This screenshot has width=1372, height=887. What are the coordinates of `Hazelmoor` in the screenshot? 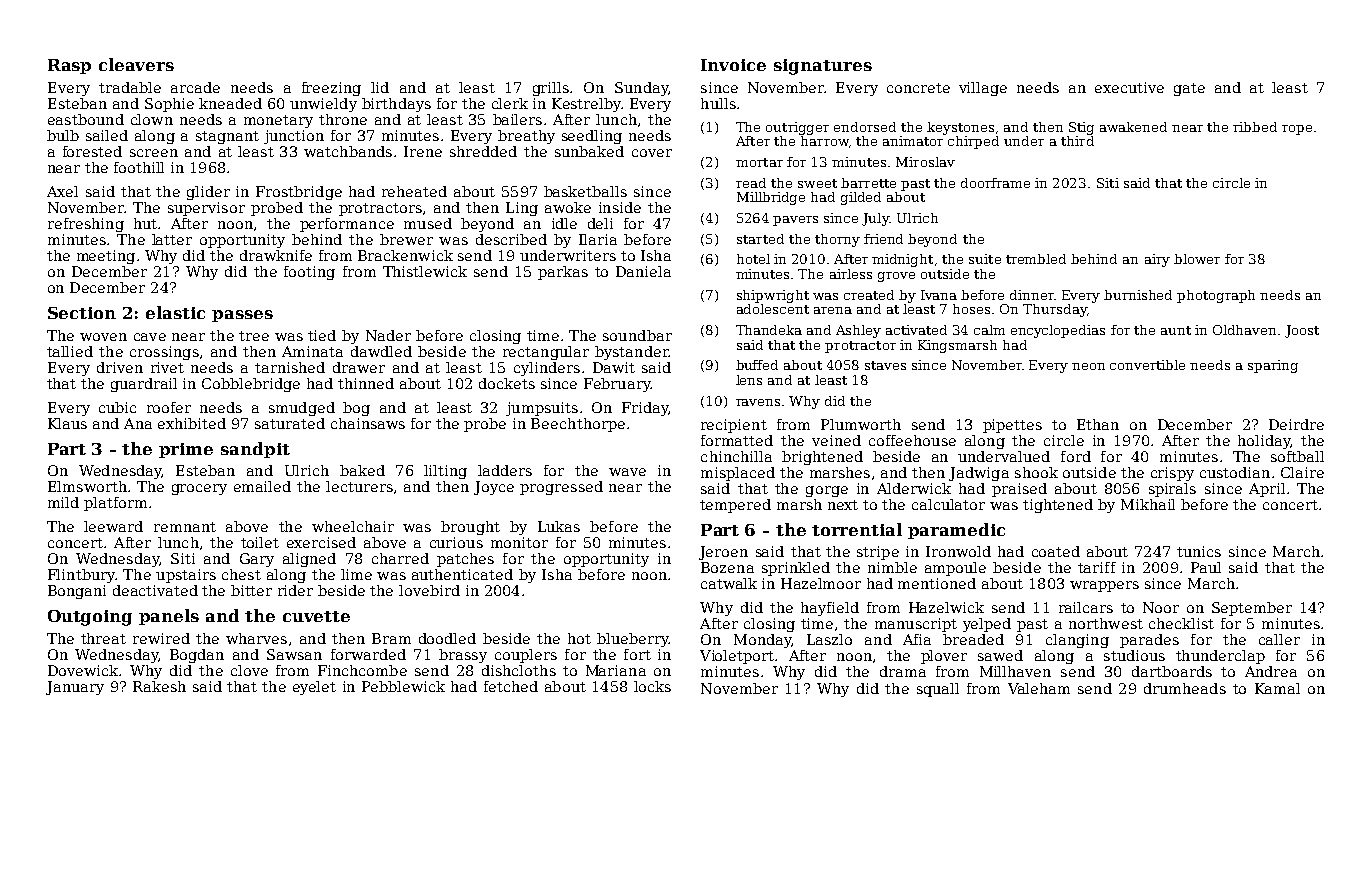 It's located at (821, 583).
